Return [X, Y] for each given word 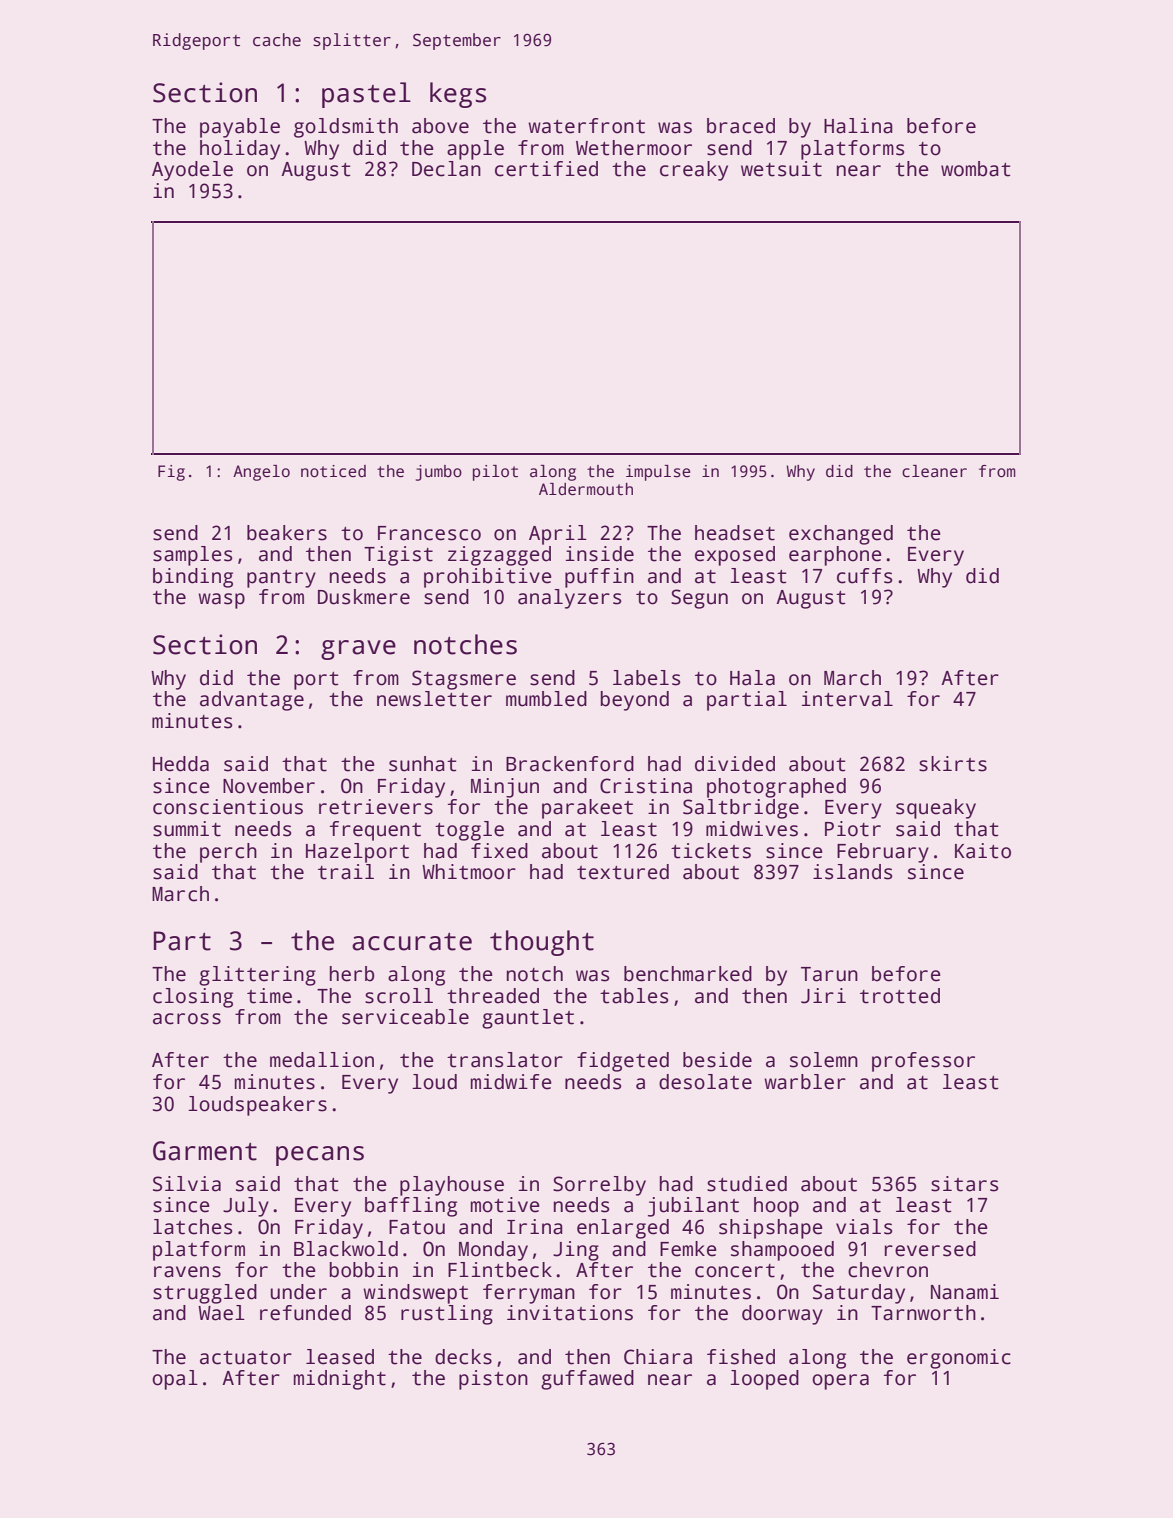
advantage [252, 701]
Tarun [829, 974]
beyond [634, 701]
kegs [458, 95]
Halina [858, 126]
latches [192, 1227]
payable [240, 128]
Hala [752, 678]
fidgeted [623, 1062]
